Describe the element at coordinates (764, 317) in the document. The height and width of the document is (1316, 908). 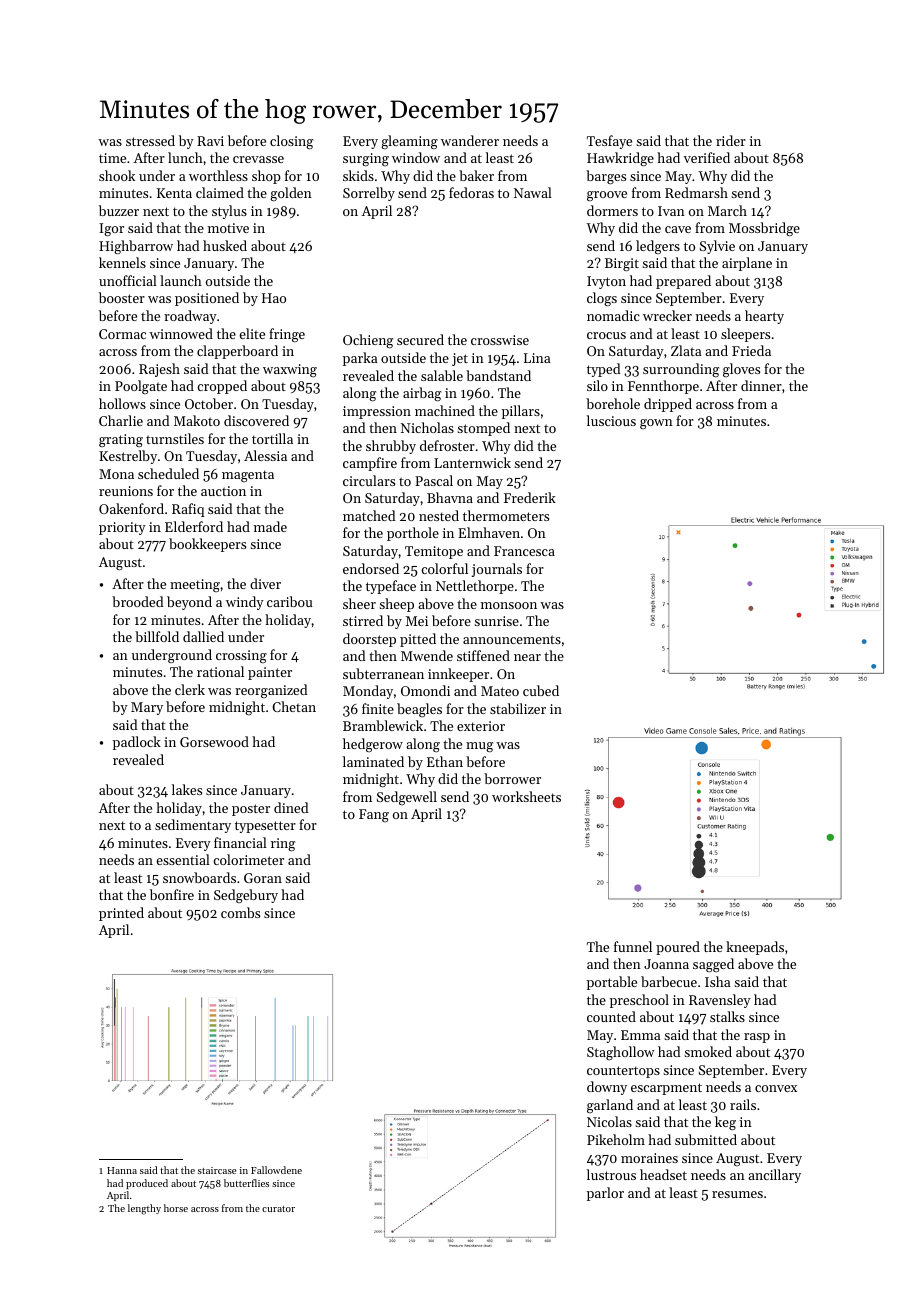
I see `hearty` at that location.
